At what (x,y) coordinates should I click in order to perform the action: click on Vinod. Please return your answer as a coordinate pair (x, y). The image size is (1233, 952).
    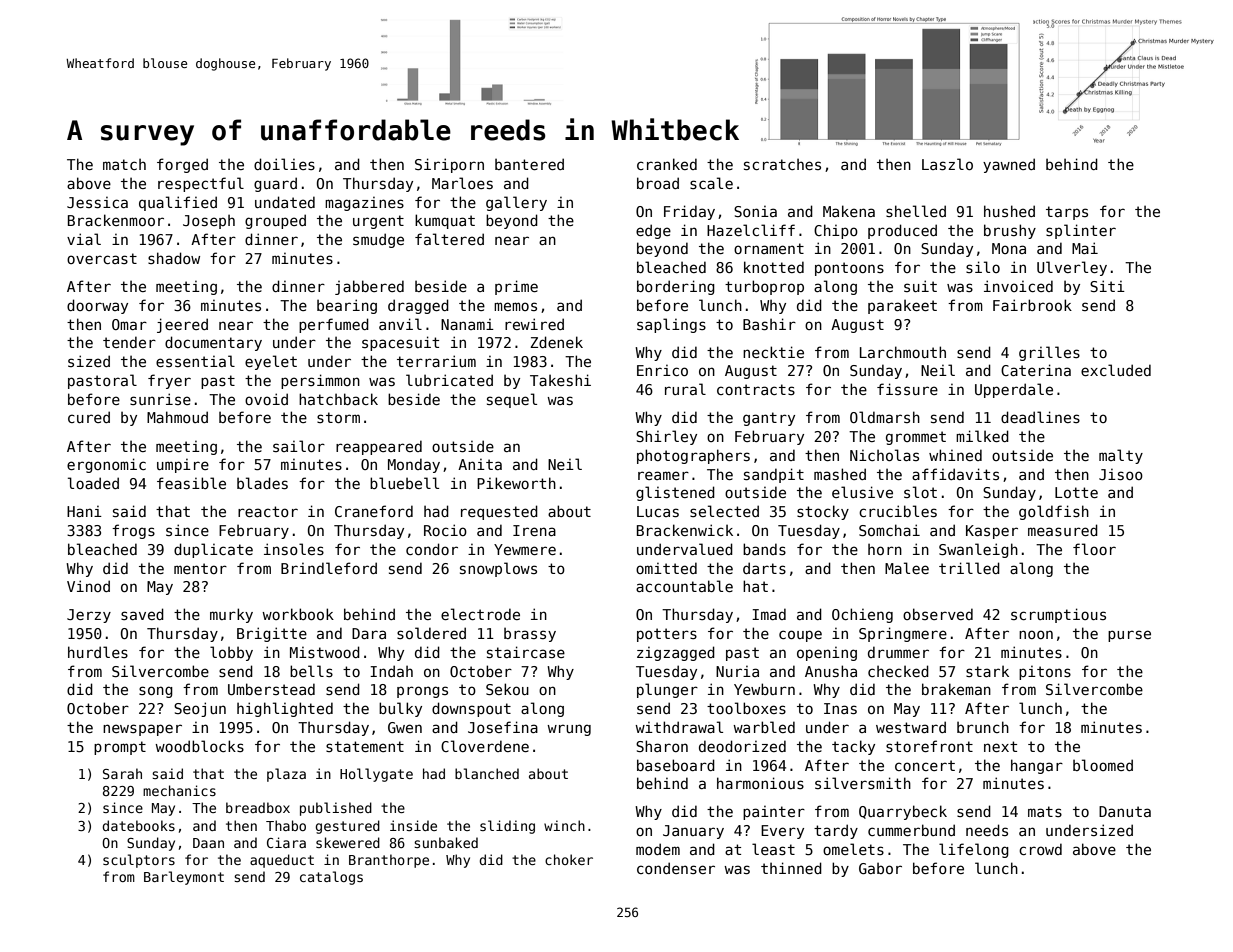
    Looking at the image, I should click on (88, 586).
